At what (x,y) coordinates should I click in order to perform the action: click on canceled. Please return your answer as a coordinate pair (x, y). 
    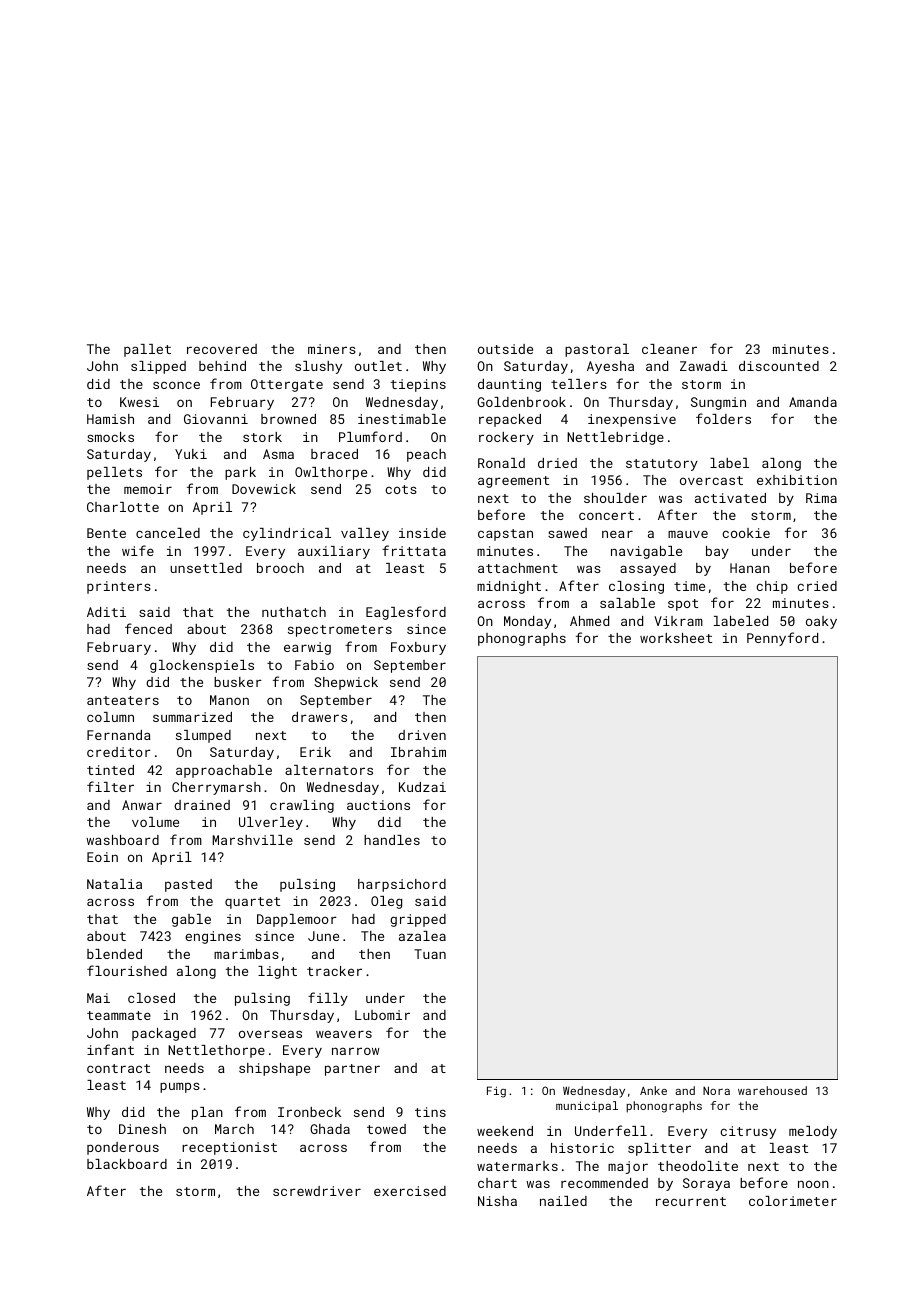
    Looking at the image, I should click on (168, 533).
